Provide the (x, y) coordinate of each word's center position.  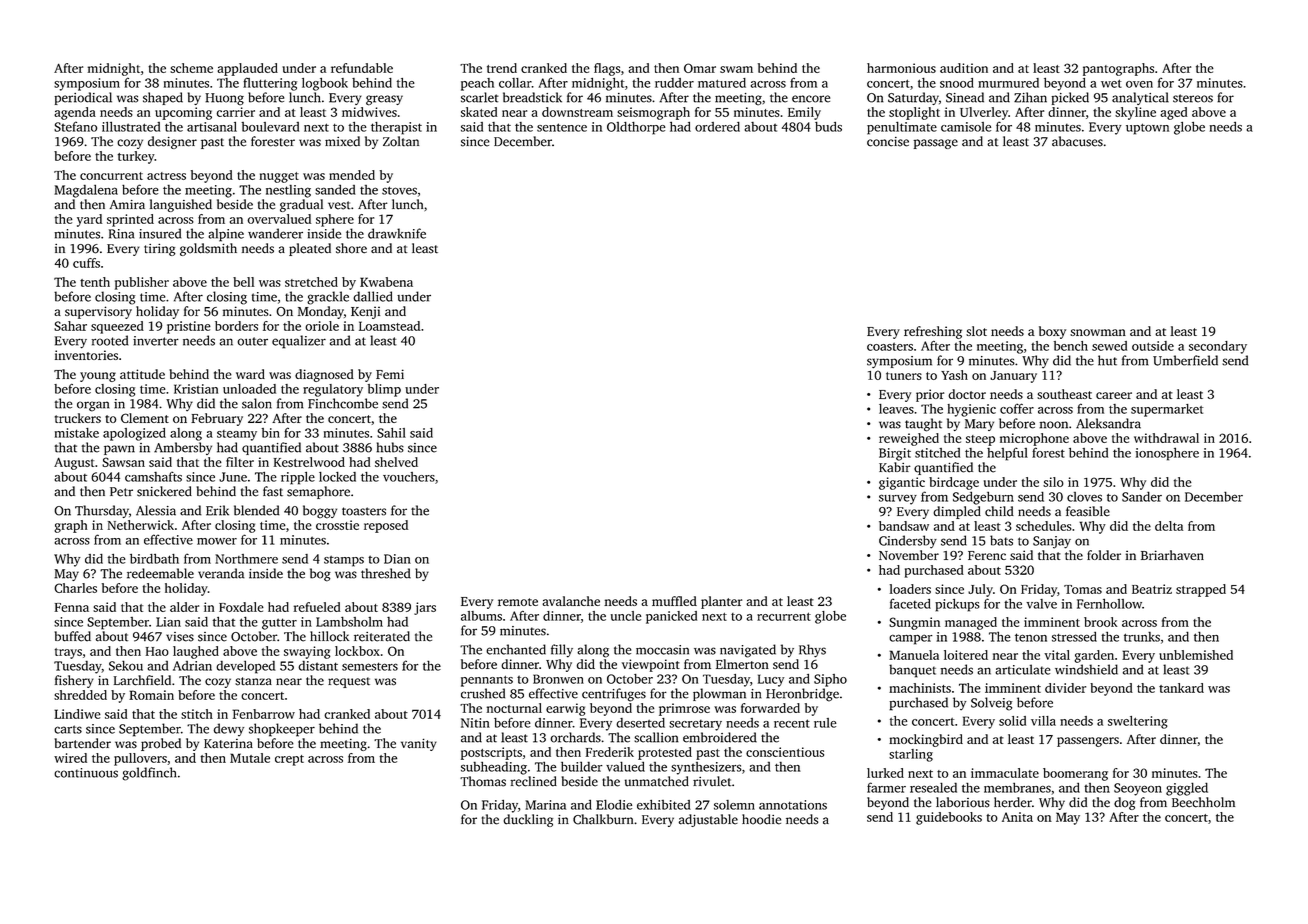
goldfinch (149, 774)
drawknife (397, 233)
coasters (890, 346)
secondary (1218, 347)
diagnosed (324, 375)
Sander (1142, 496)
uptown (1147, 129)
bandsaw (904, 526)
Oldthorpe (636, 128)
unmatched (657, 781)
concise (888, 142)
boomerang (1075, 774)
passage (935, 144)
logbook (325, 84)
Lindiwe (77, 714)
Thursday (102, 511)
